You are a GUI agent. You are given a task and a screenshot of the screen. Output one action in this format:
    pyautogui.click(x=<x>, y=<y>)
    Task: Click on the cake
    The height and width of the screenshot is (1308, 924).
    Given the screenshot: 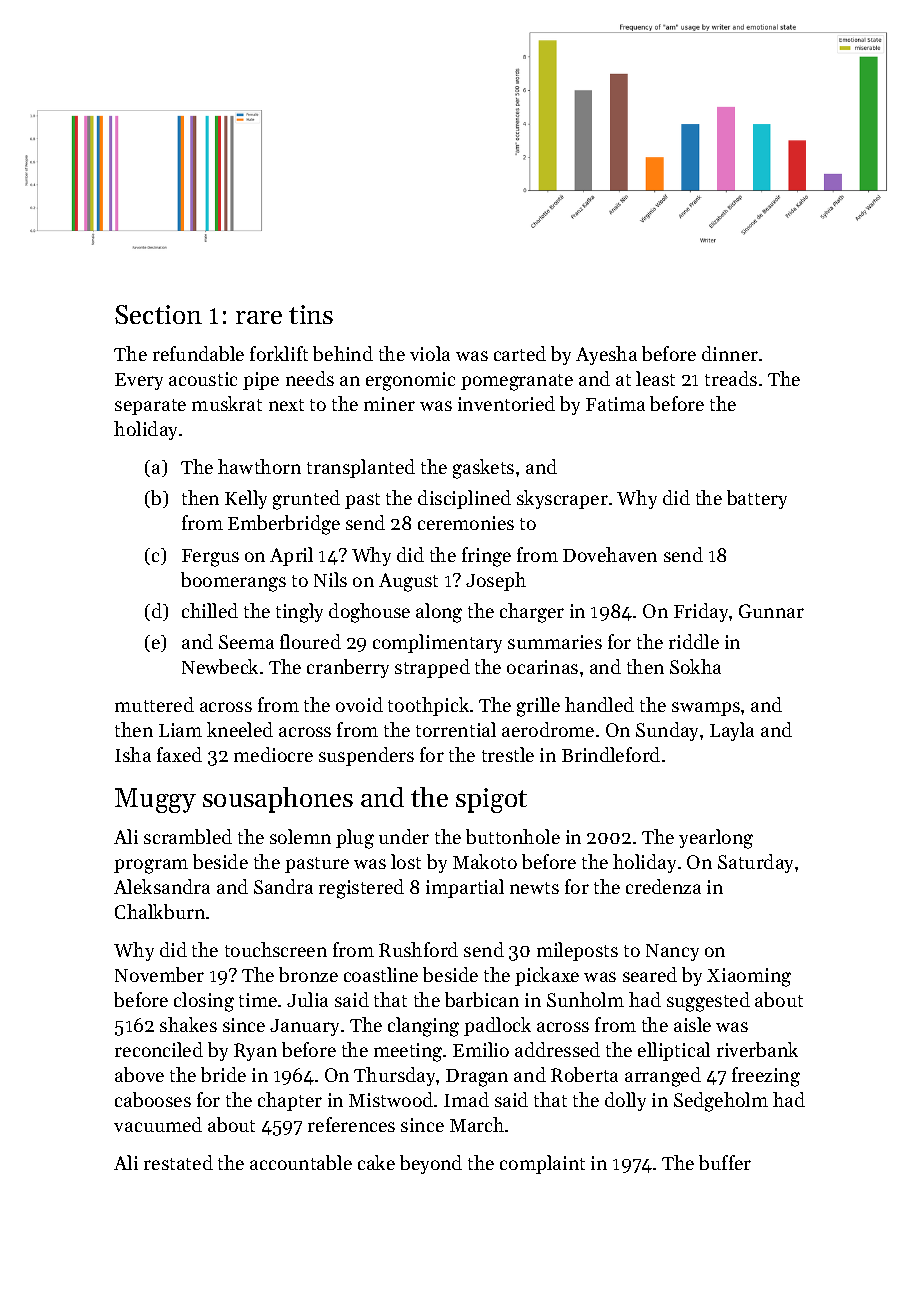 What is the action you would take?
    pyautogui.click(x=376, y=1162)
